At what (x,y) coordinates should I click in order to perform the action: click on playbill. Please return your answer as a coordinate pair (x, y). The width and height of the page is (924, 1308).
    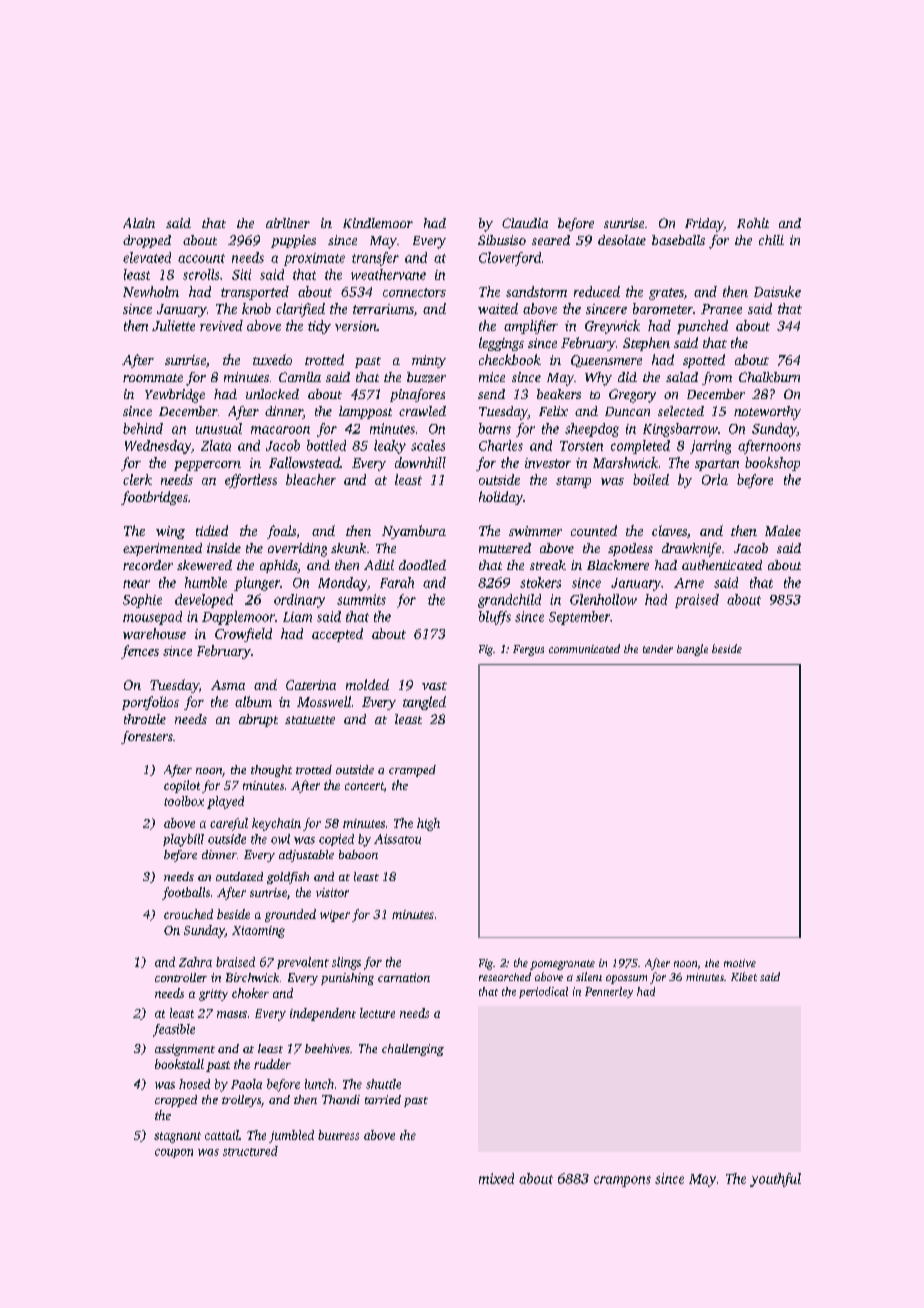
    Looking at the image, I should click on (183, 840).
